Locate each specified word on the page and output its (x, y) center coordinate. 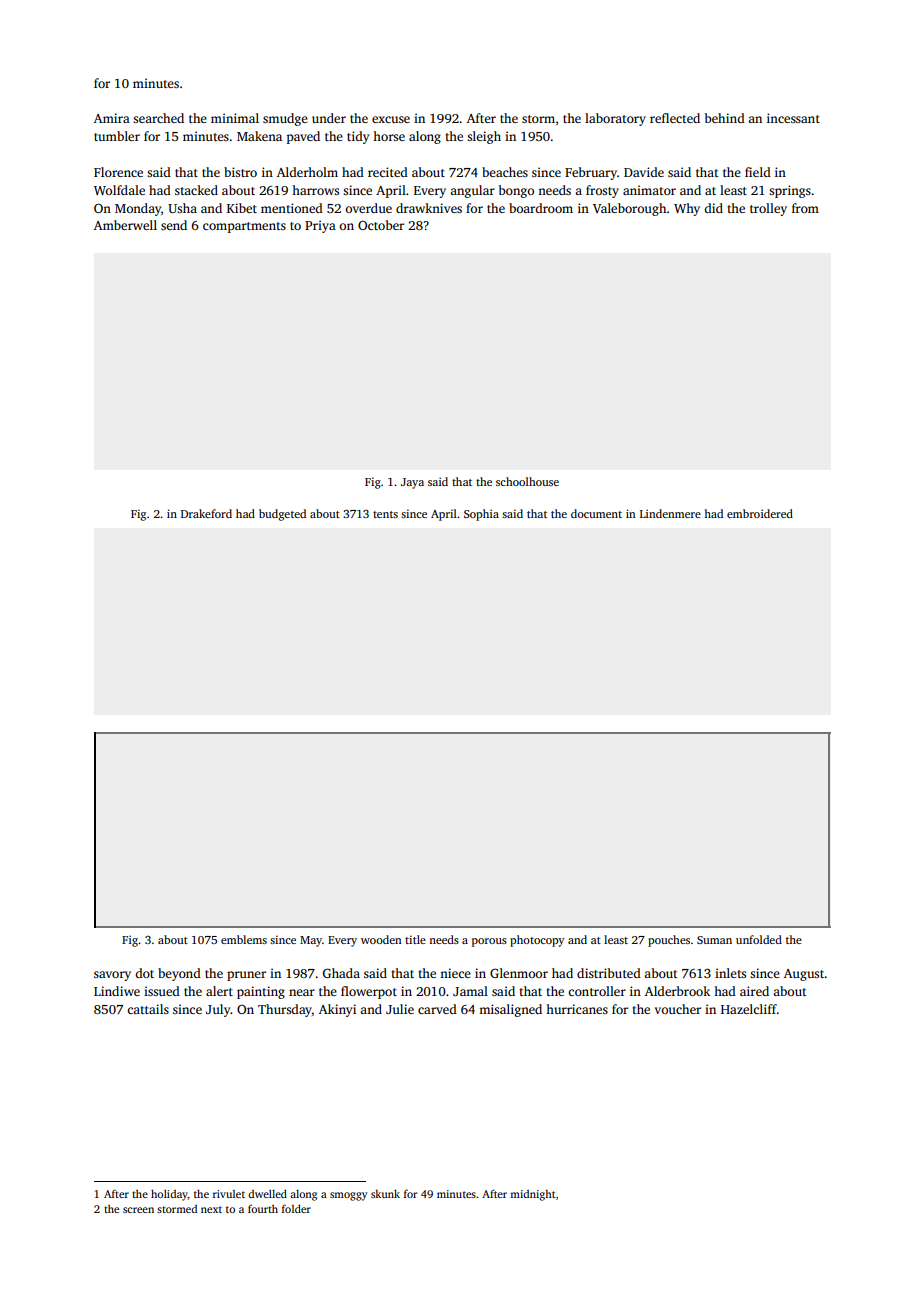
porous (489, 942)
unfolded (759, 939)
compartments (244, 227)
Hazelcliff (749, 1009)
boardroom (541, 208)
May (311, 941)
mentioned (292, 208)
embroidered (760, 513)
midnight (532, 1195)
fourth (263, 1209)
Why (687, 209)
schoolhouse (527, 481)
